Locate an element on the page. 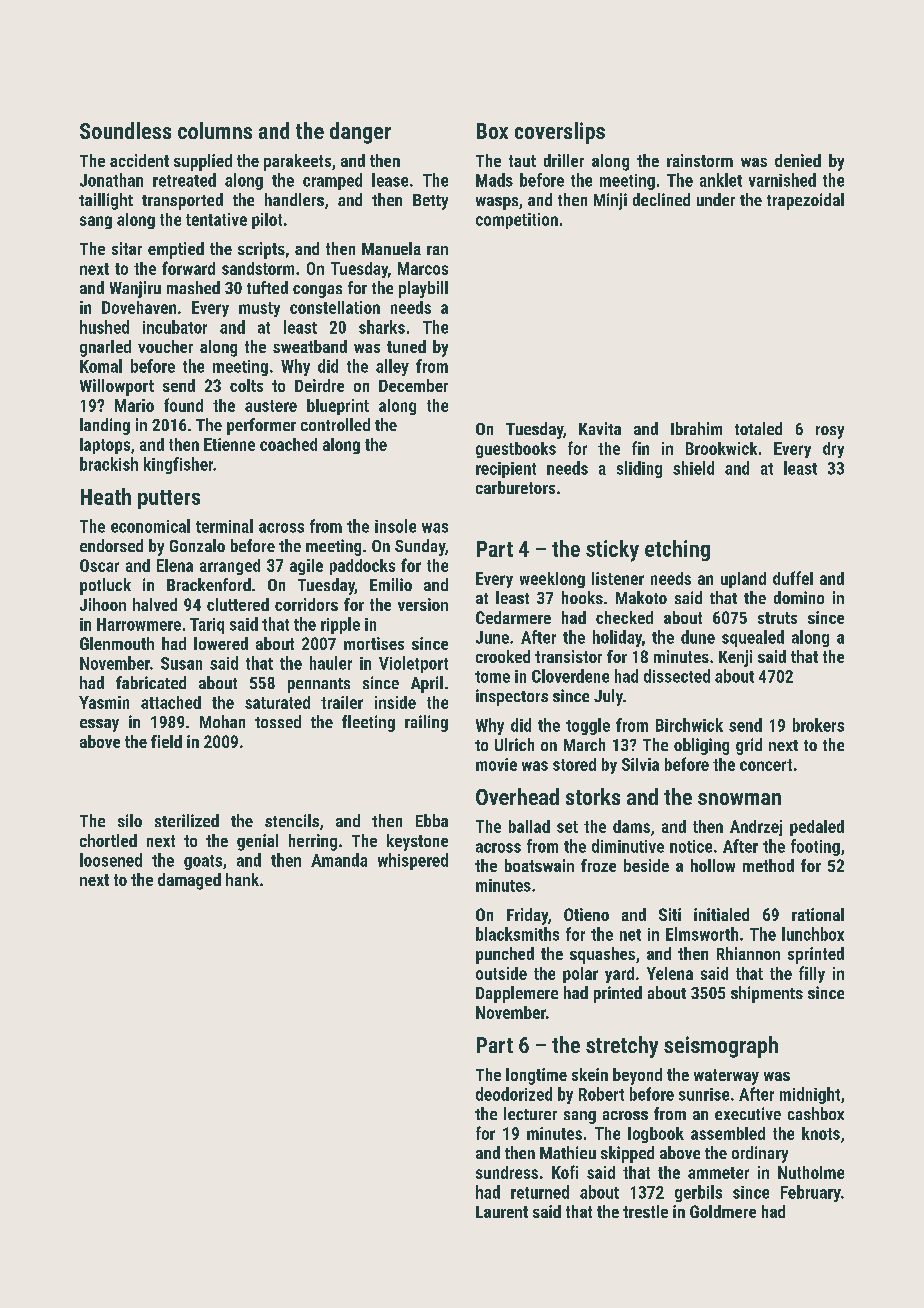  sitar is located at coordinates (127, 248).
